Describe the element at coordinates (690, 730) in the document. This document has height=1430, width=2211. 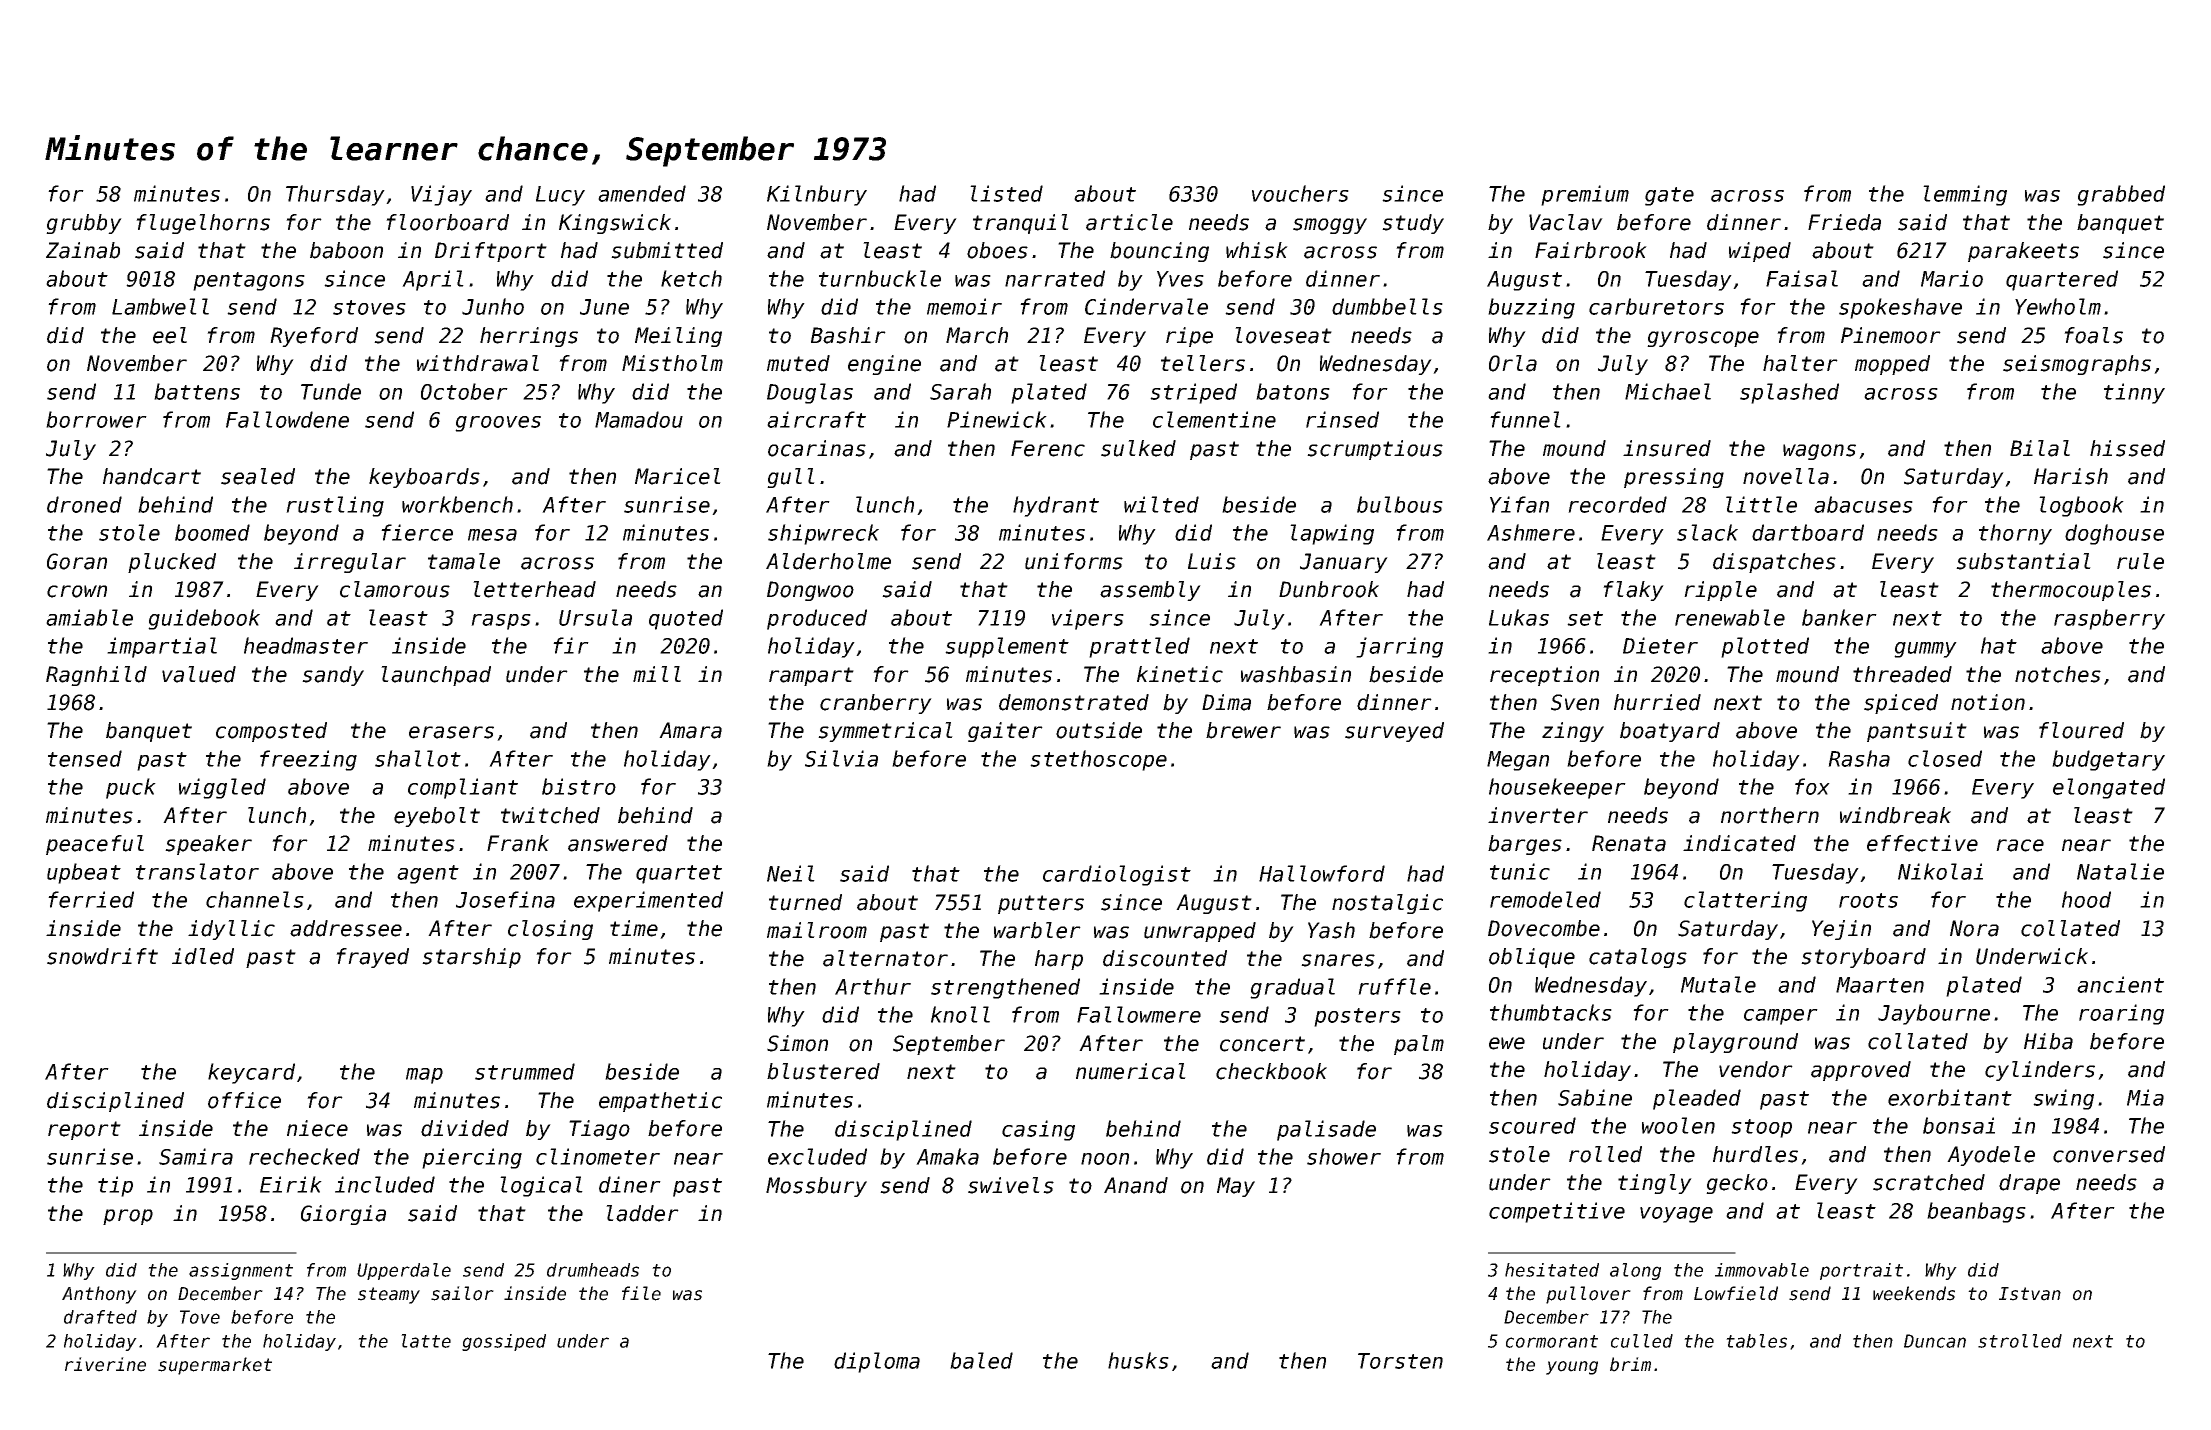
I see `Amara` at that location.
